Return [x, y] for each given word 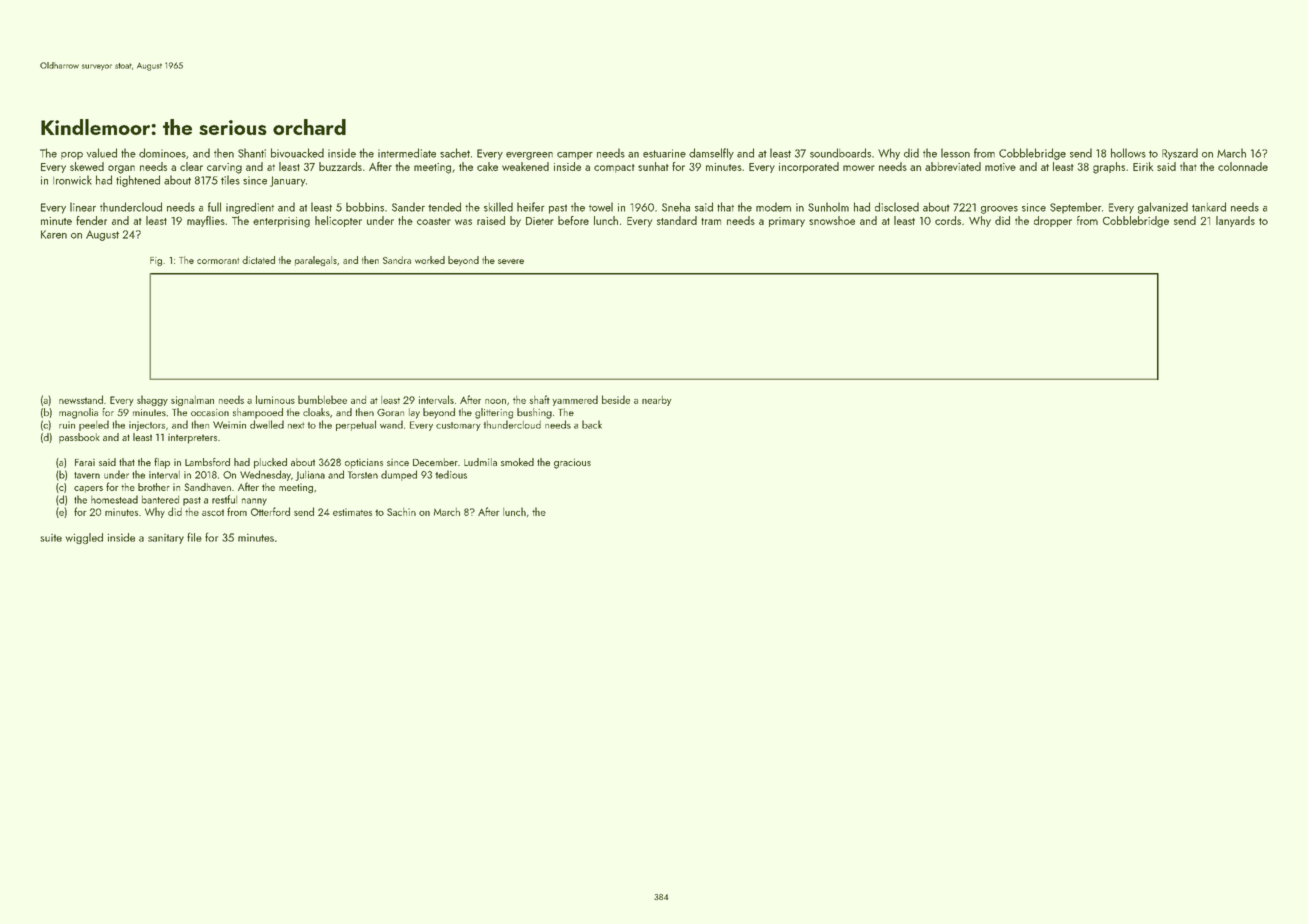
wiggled [84, 538]
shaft [539, 399]
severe [511, 261]
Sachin [401, 512]
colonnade [1243, 166]
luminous [275, 399]
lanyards [1235, 221]
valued [101, 153]
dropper [1053, 221]
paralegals [316, 261]
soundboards [840, 153]
